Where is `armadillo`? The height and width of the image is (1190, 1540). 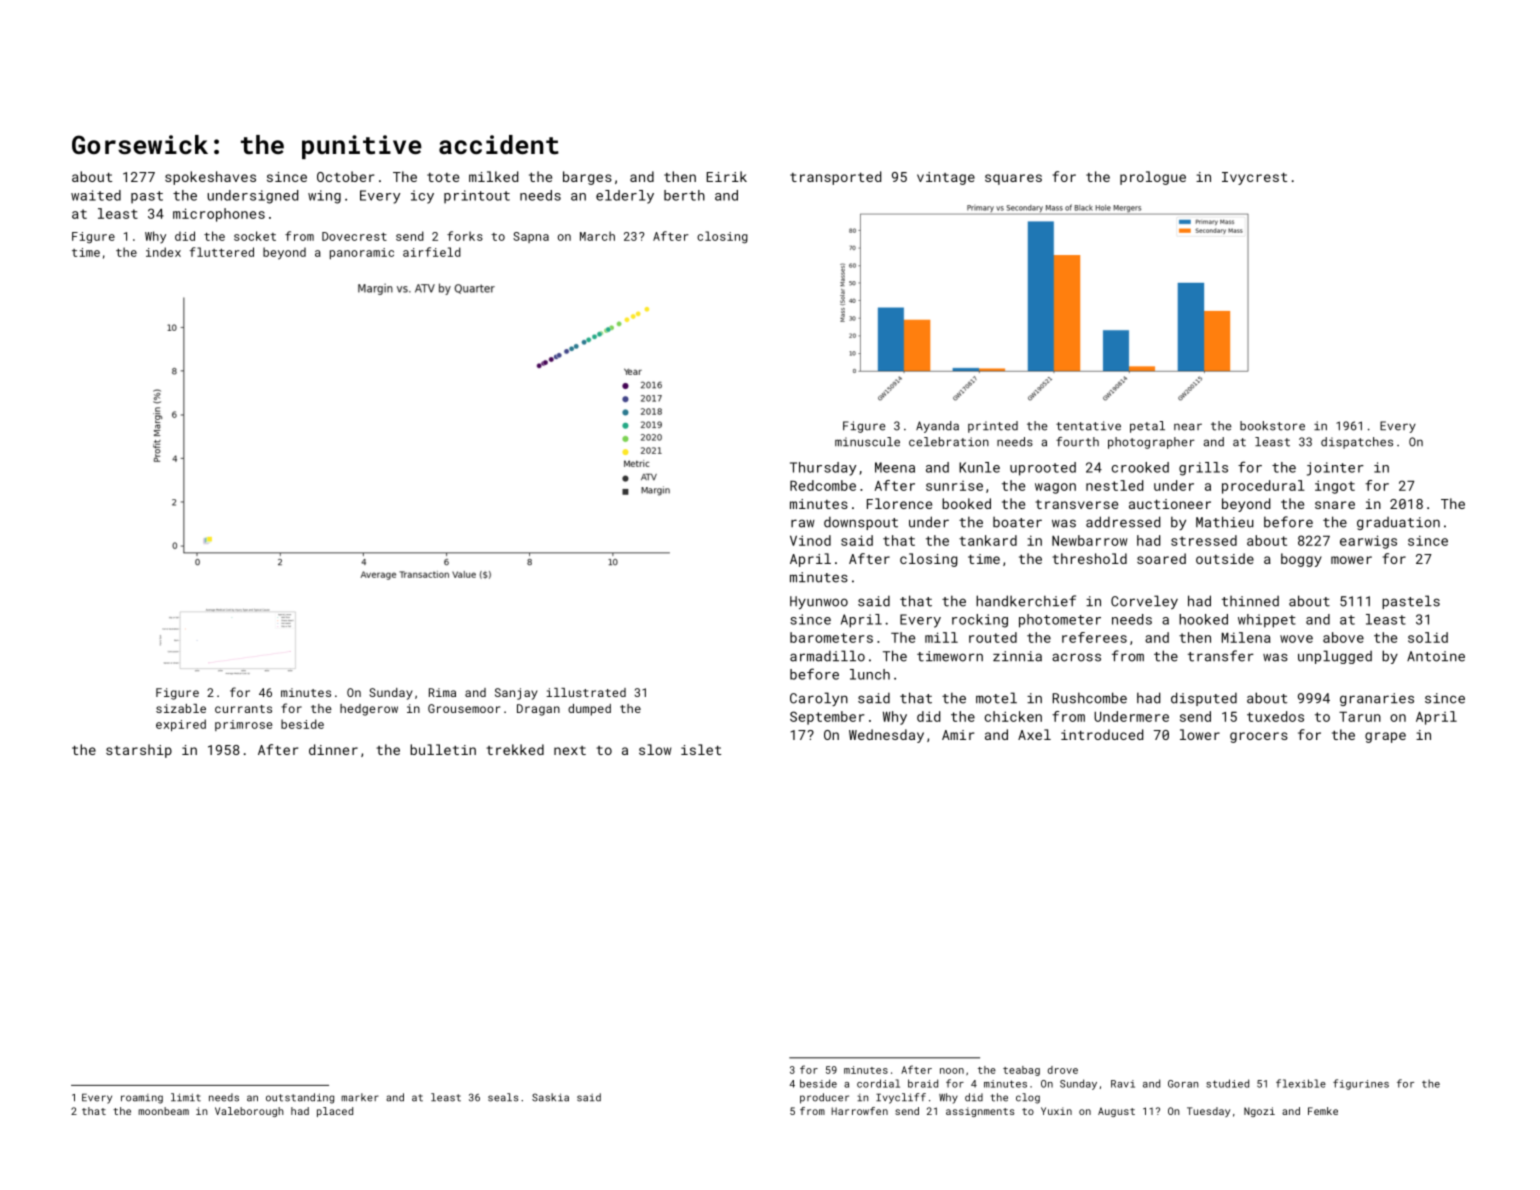 armadillo is located at coordinates (827, 656).
